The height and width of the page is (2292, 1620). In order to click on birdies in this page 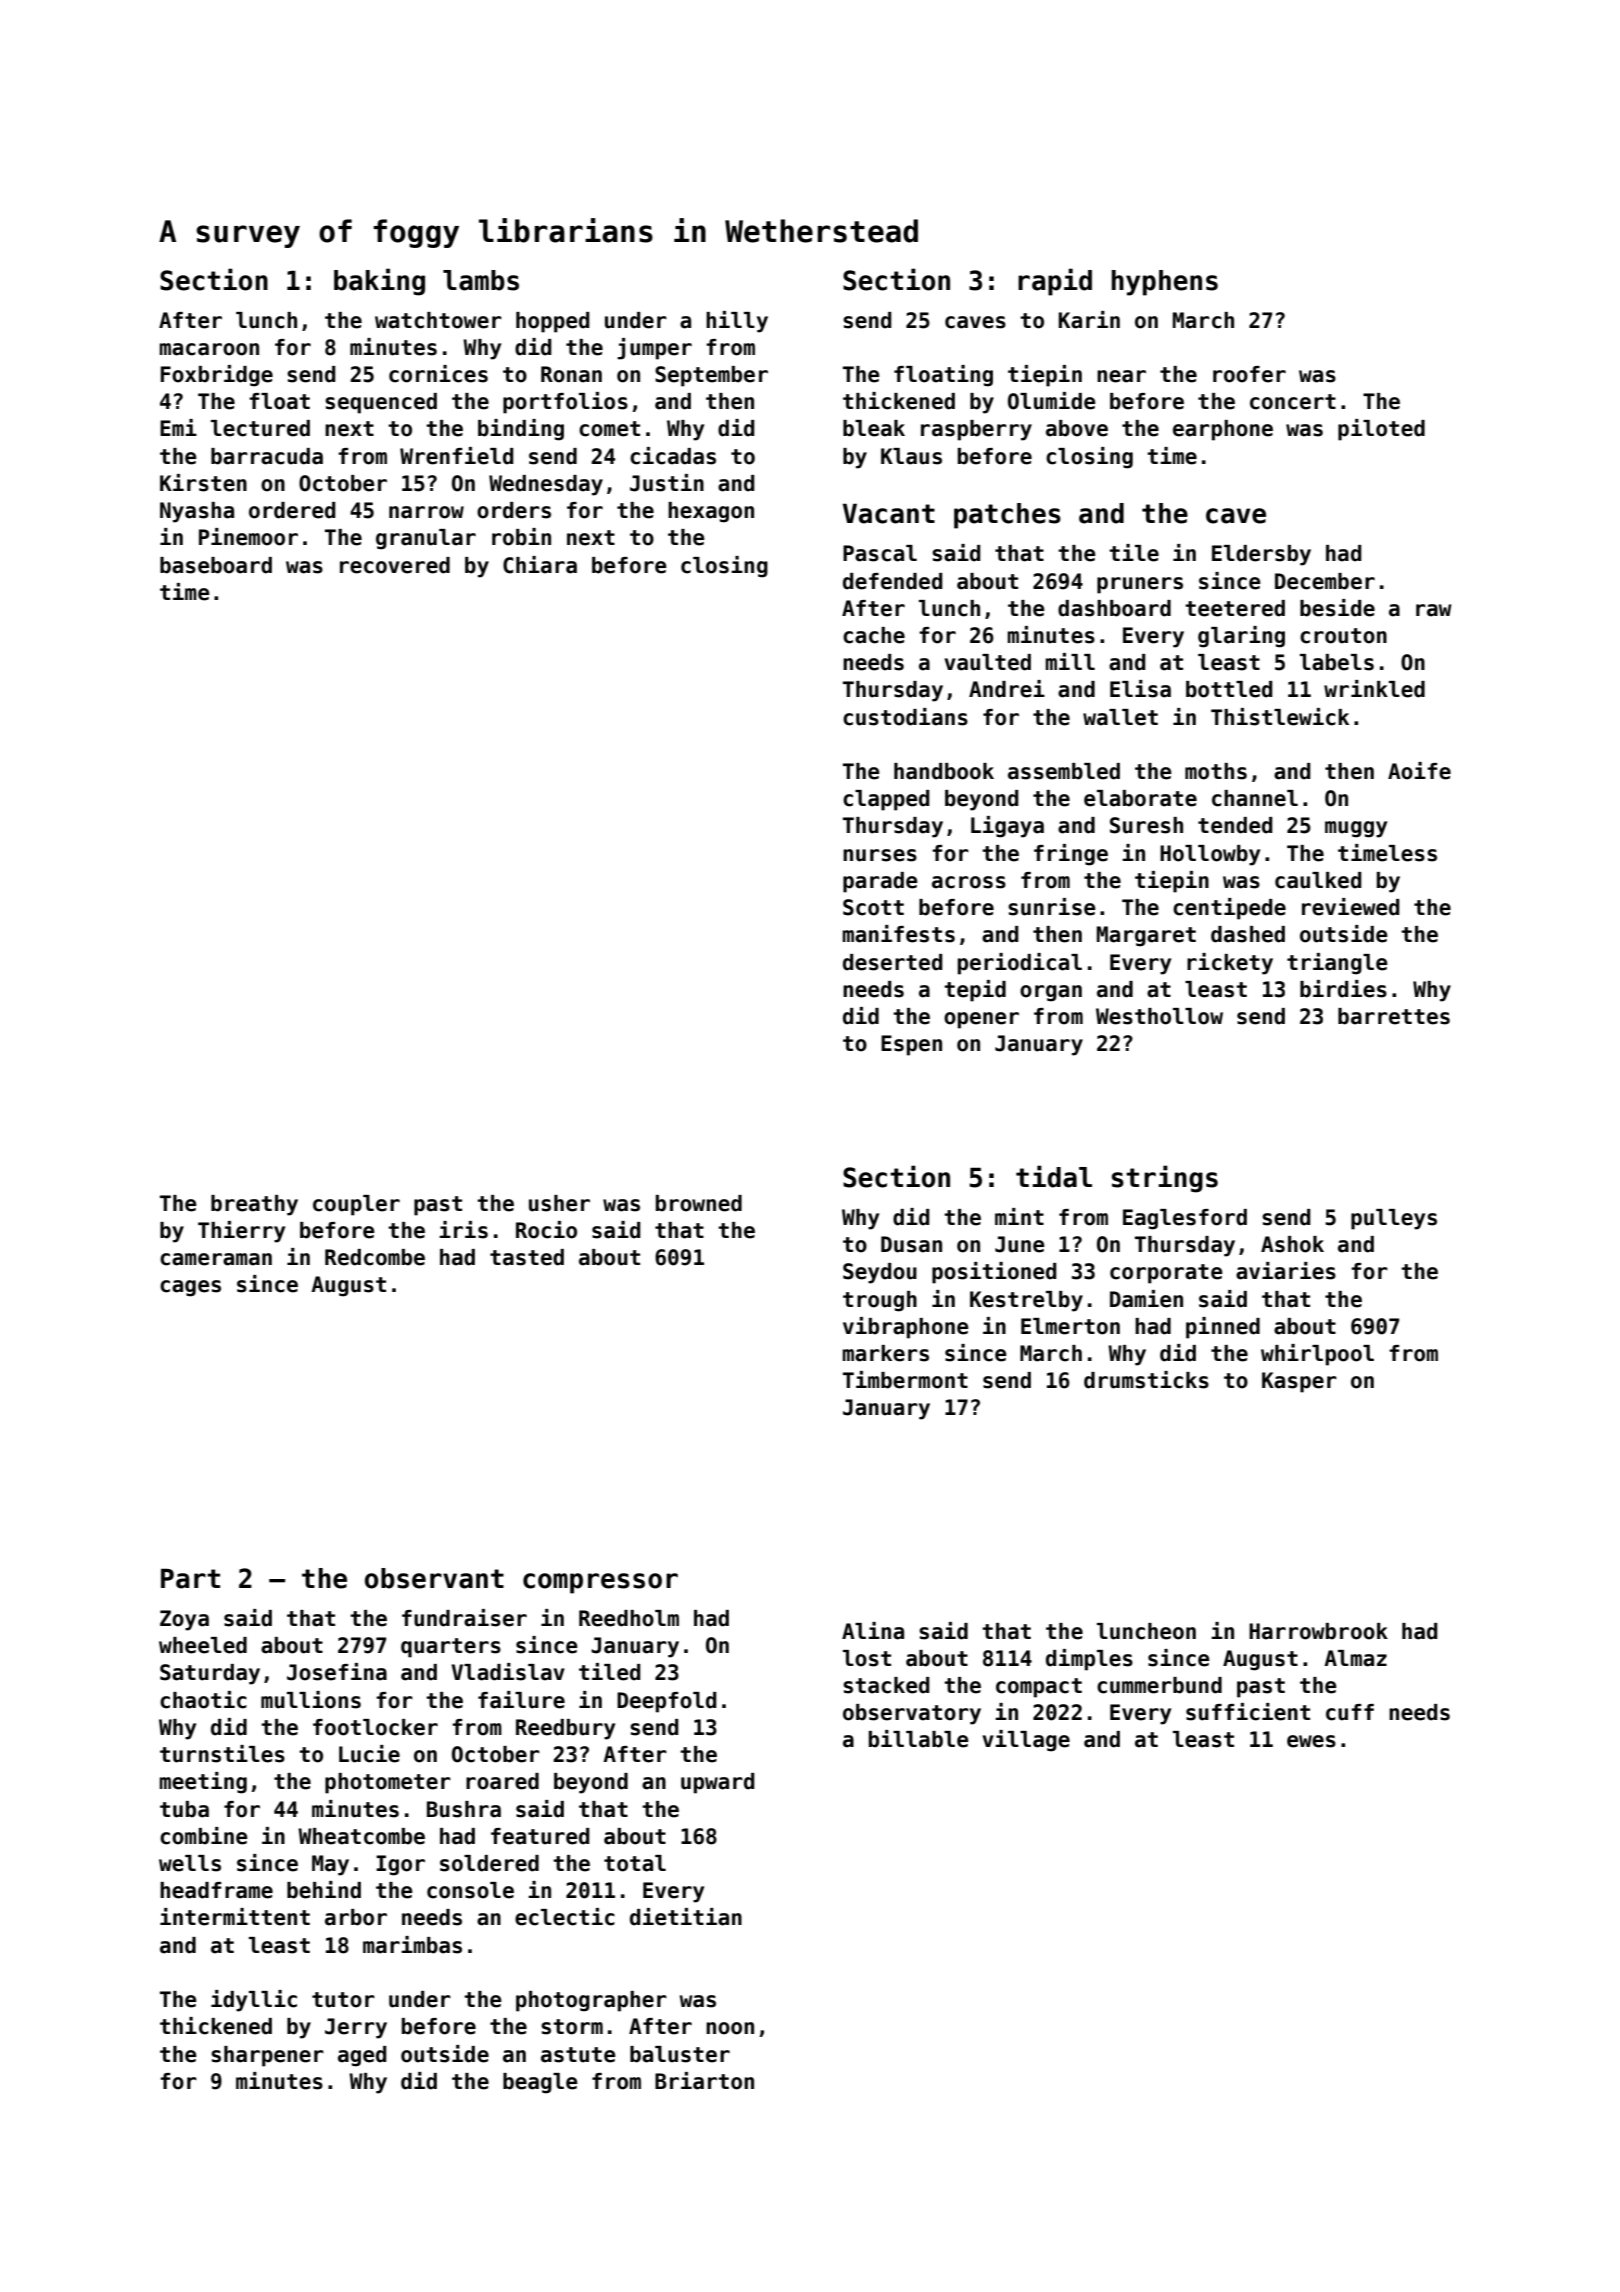, I will do `click(1343, 989)`.
